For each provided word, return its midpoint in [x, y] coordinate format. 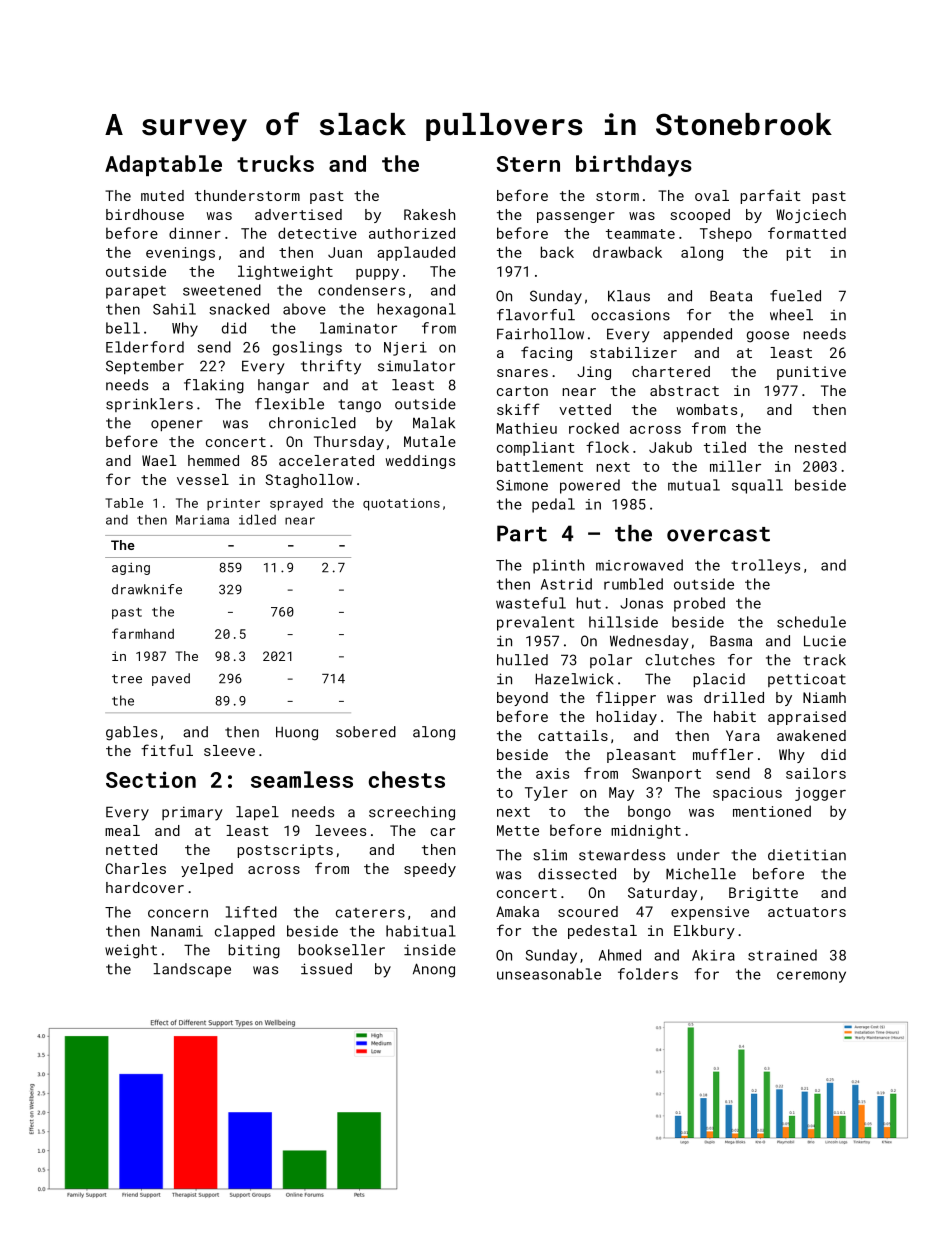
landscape [192, 970]
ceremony [811, 977]
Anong [434, 970]
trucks [275, 163]
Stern [528, 164]
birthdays [634, 166]
